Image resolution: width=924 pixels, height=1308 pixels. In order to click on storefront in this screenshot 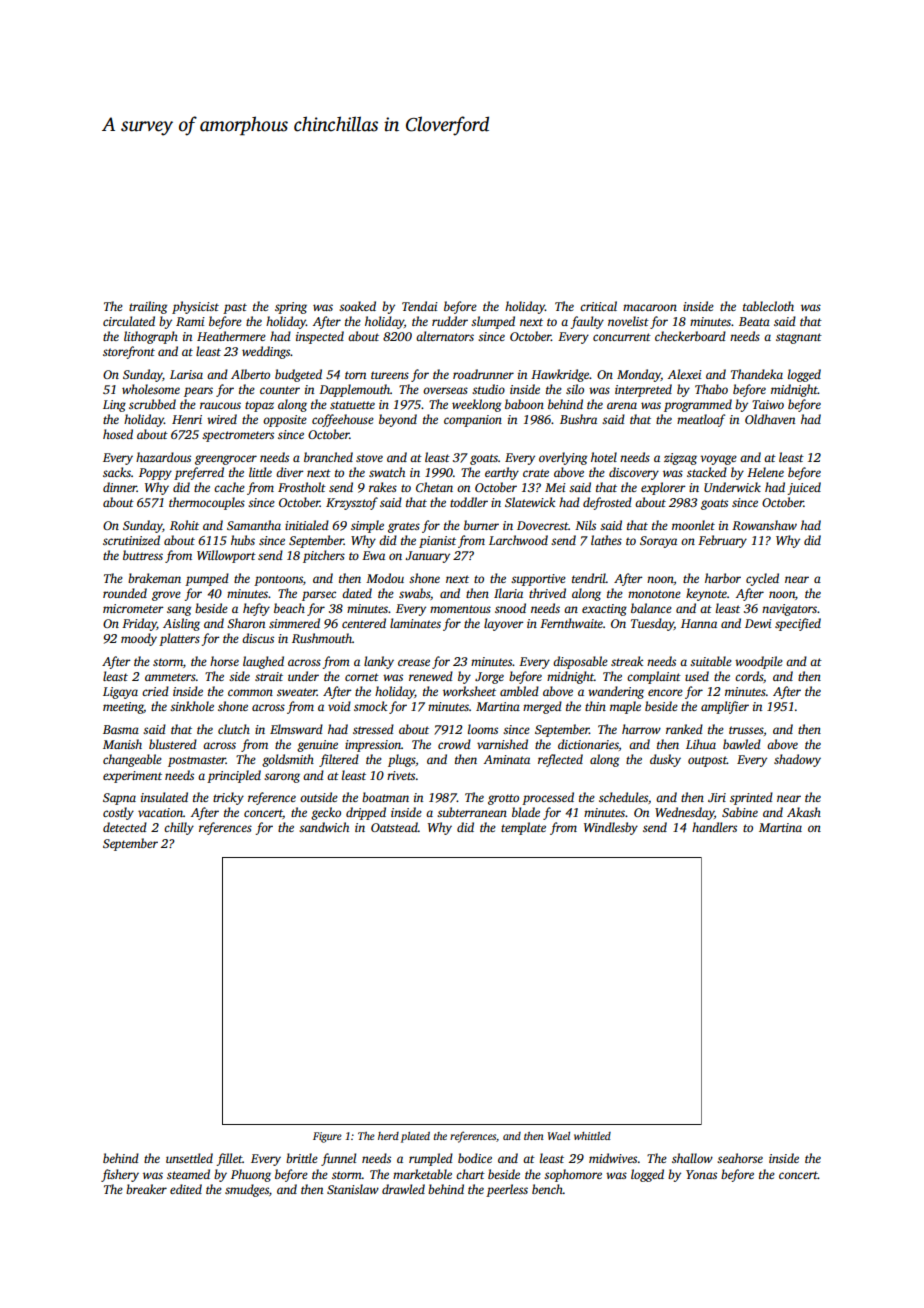, I will do `click(129, 352)`.
